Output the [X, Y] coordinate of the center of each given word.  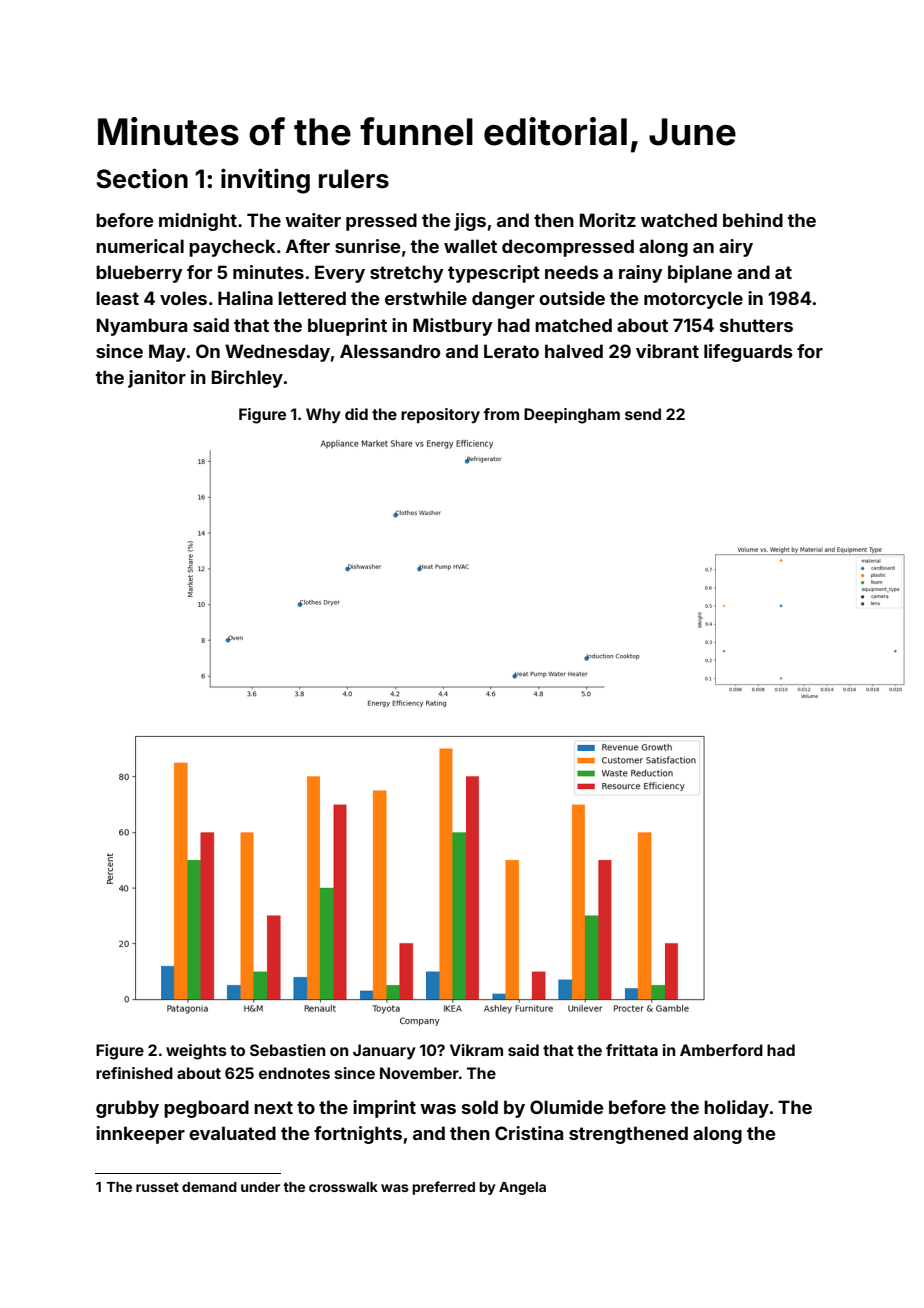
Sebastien [287, 1050]
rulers [354, 179]
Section [142, 178]
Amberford [721, 1050]
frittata [632, 1050]
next [273, 1107]
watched [679, 220]
